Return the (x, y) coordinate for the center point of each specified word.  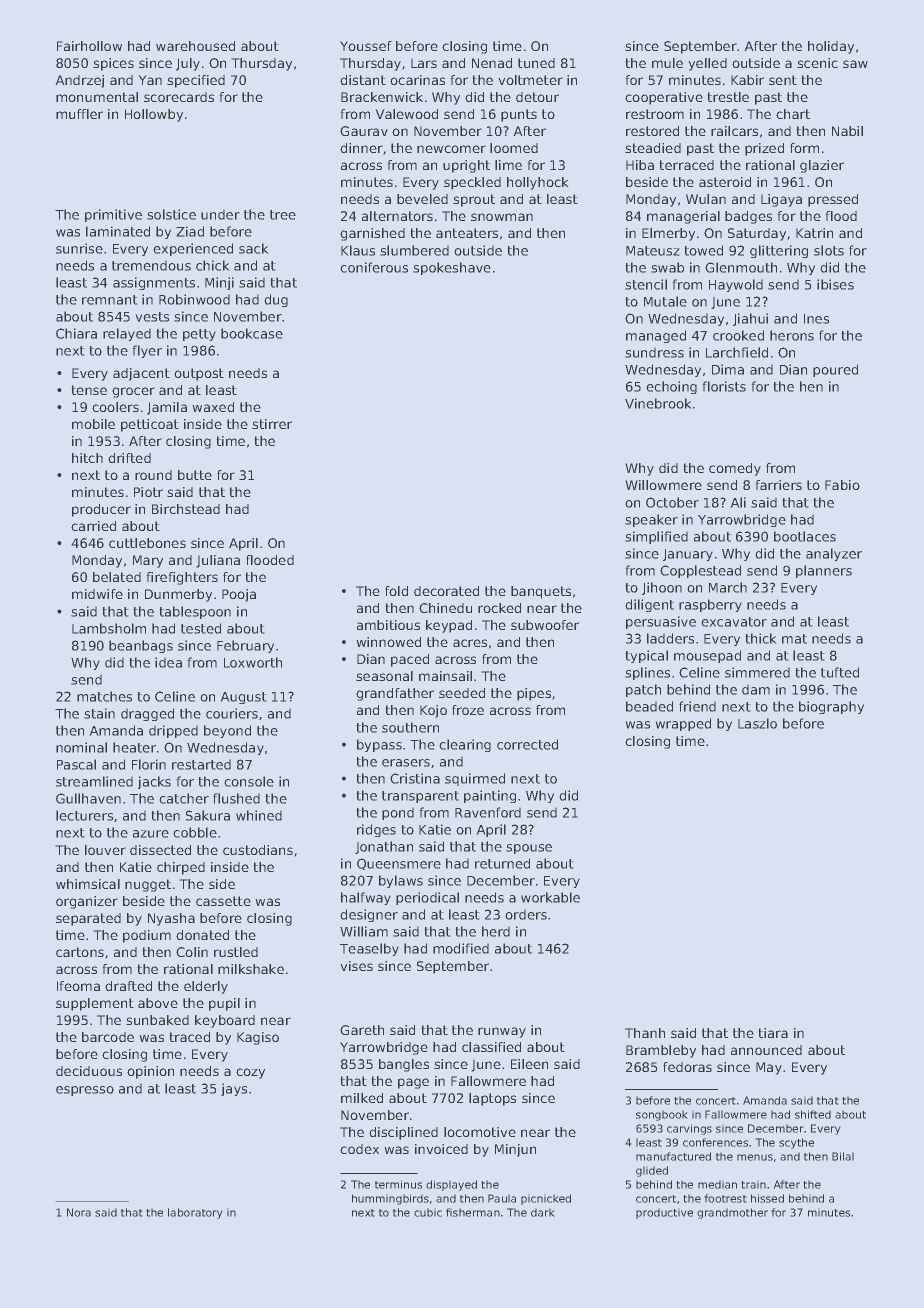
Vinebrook (658, 403)
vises (356, 966)
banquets (541, 592)
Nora (79, 1212)
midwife (97, 594)
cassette (223, 901)
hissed (767, 1198)
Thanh (645, 1033)
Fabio (842, 485)
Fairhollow (89, 46)
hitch (87, 458)
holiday (831, 47)
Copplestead (700, 571)
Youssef (366, 46)
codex (359, 1149)
